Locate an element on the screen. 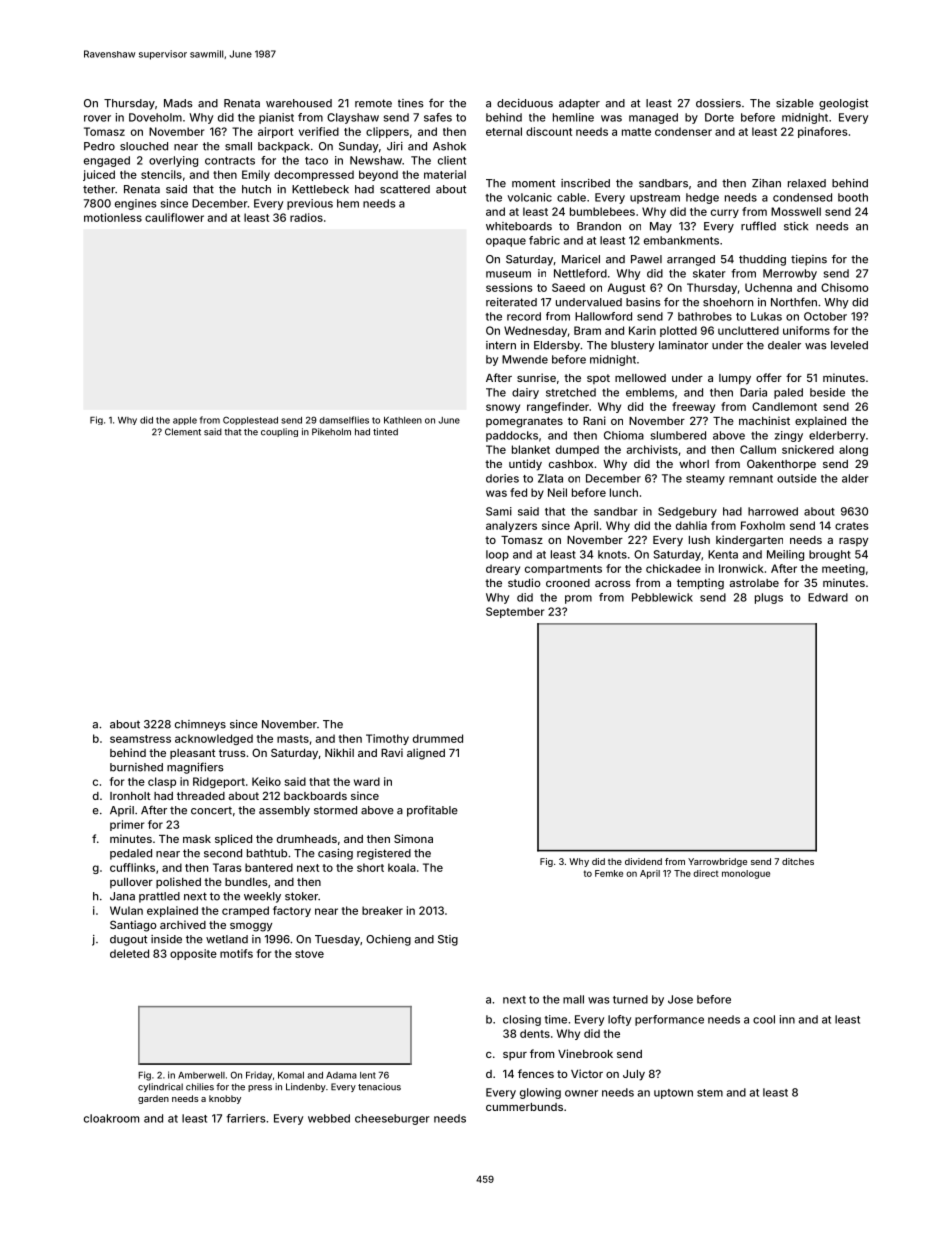 This screenshot has width=952, height=1233. remote is located at coordinates (373, 103).
